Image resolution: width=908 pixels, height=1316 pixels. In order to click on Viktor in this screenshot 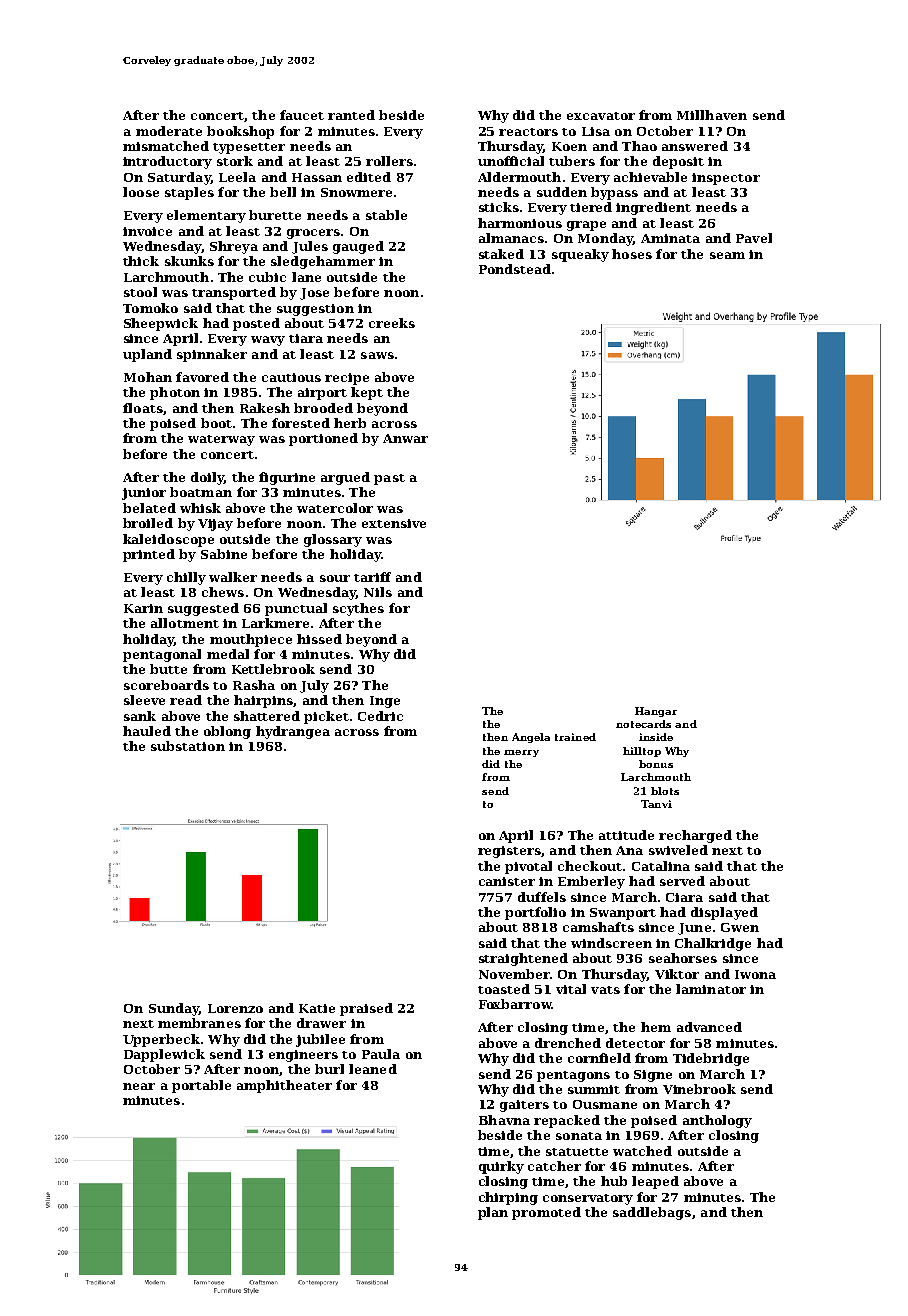, I will do `click(677, 974)`.
